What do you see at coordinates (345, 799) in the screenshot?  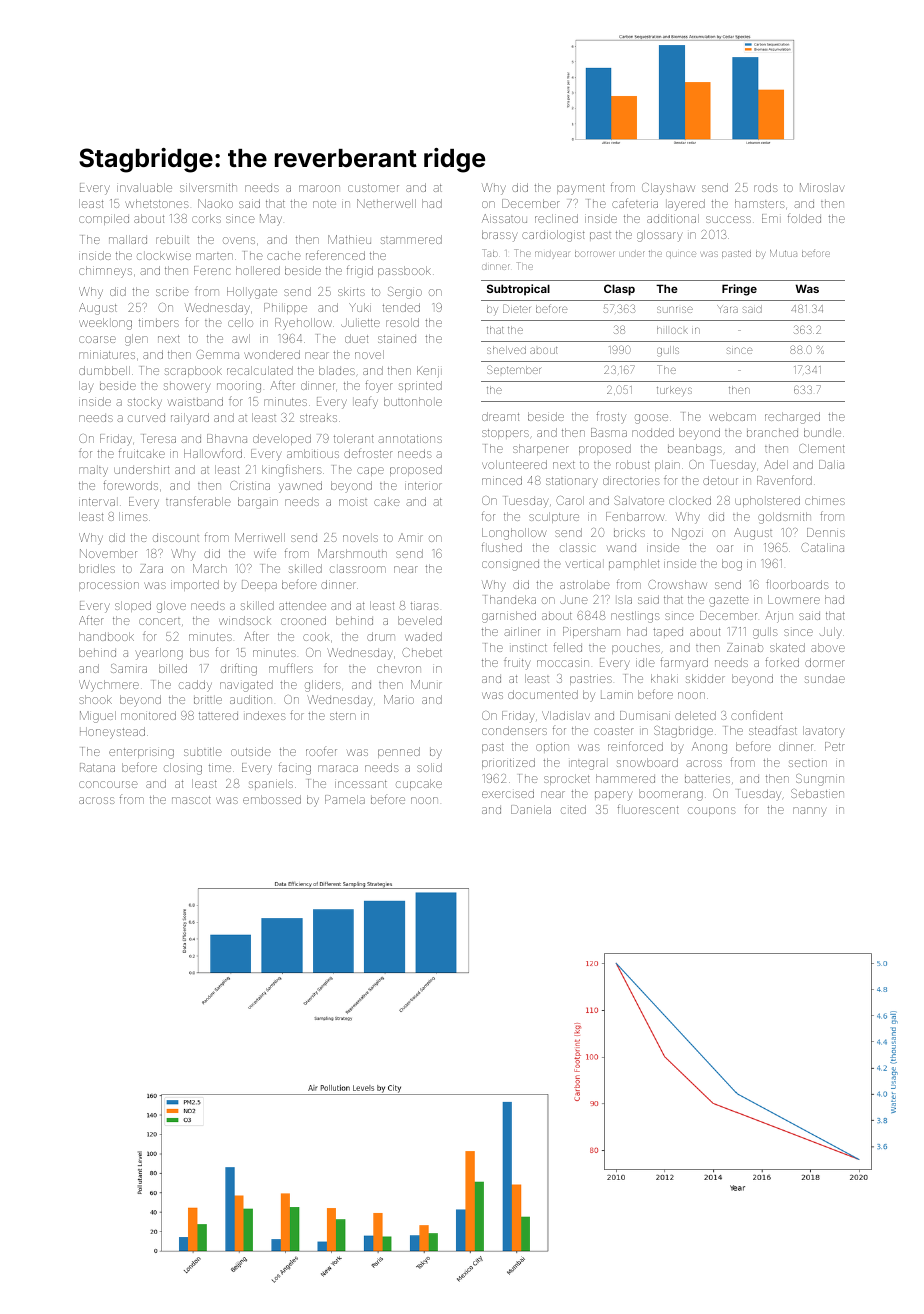 I see `Pamela` at bounding box center [345, 799].
